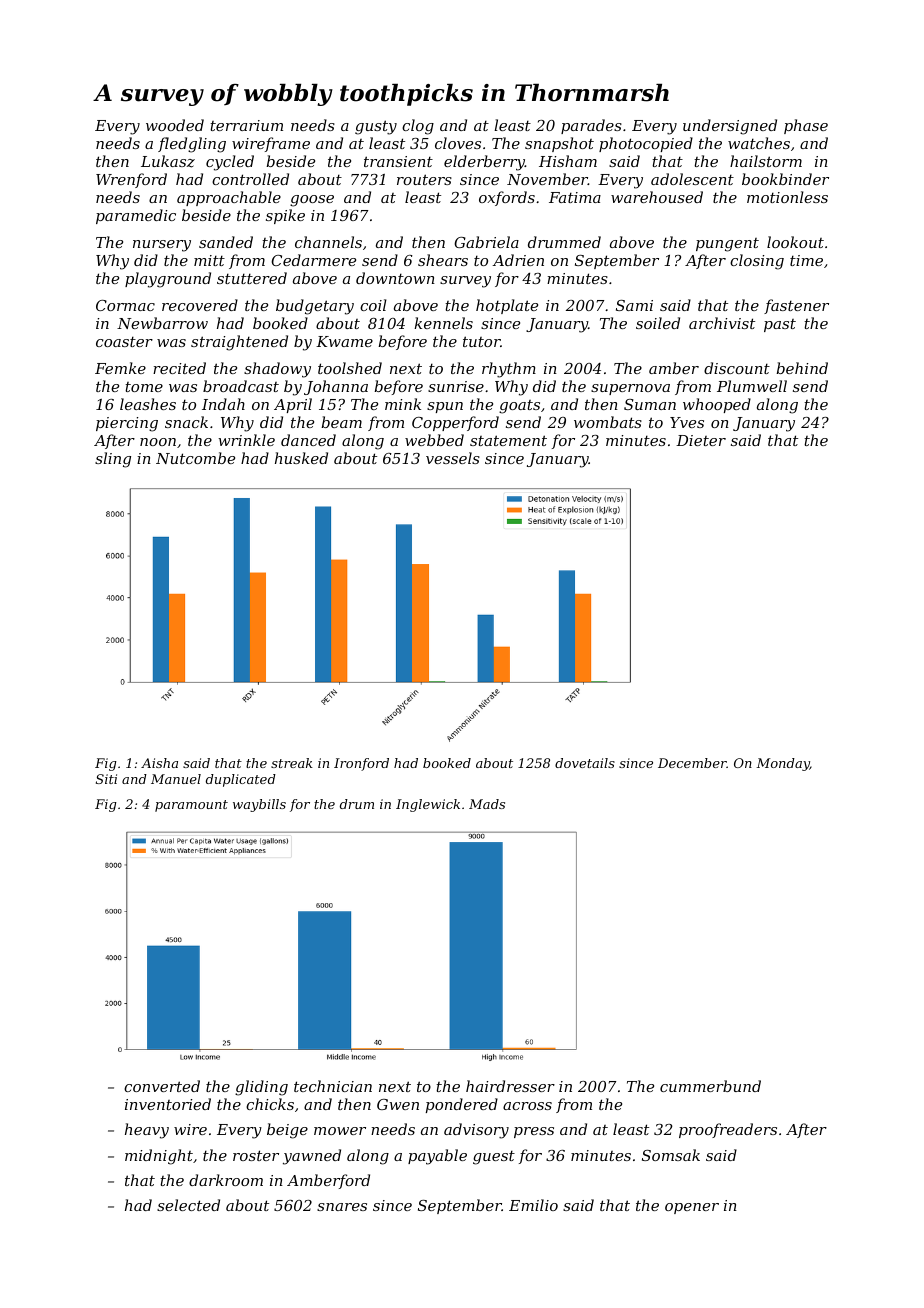 This screenshot has height=1308, width=924. Describe the element at coordinates (113, 460) in the screenshot. I see `sling` at that location.
